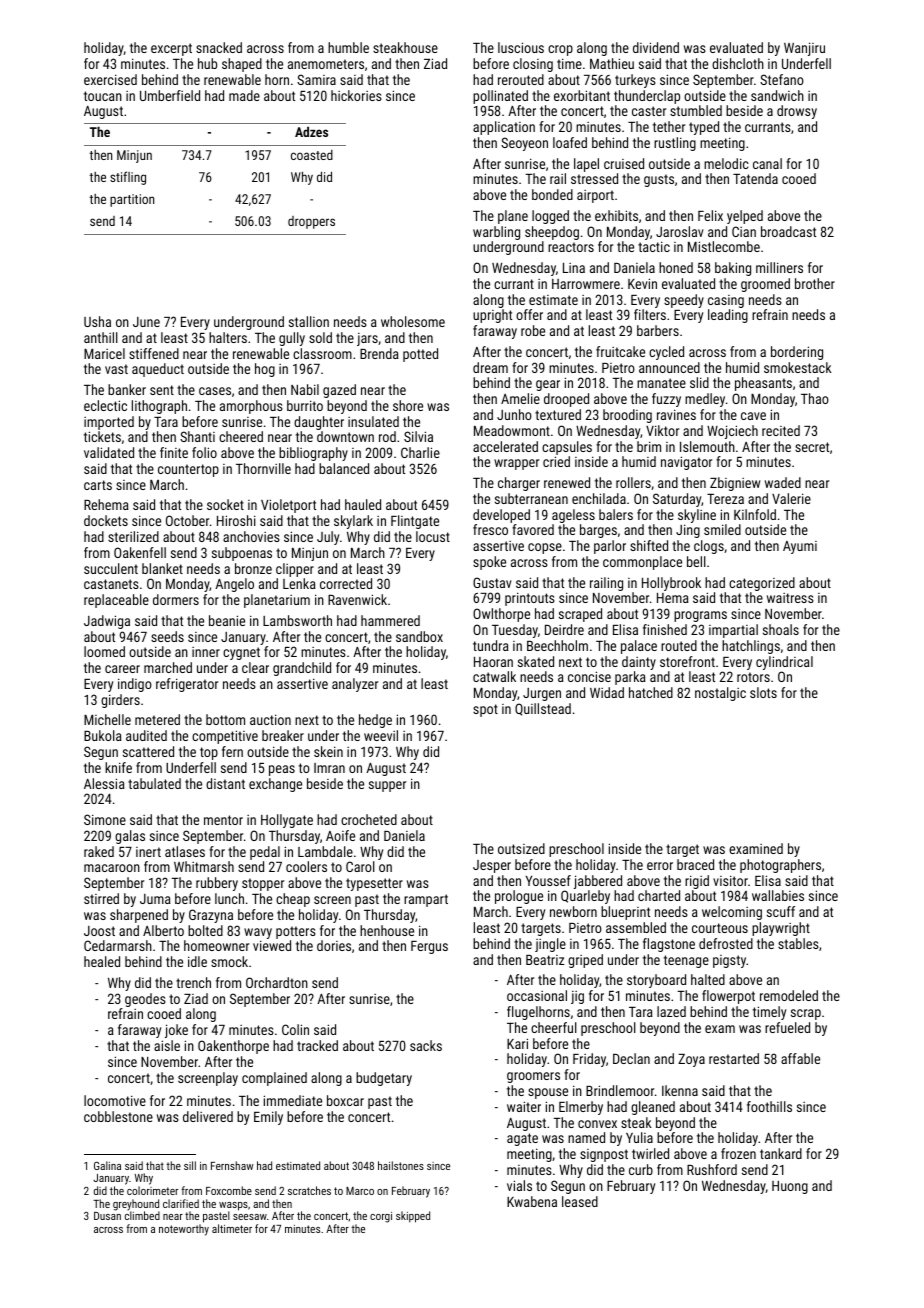  What do you see at coordinates (530, 599) in the page?
I see `printouts` at bounding box center [530, 599].
